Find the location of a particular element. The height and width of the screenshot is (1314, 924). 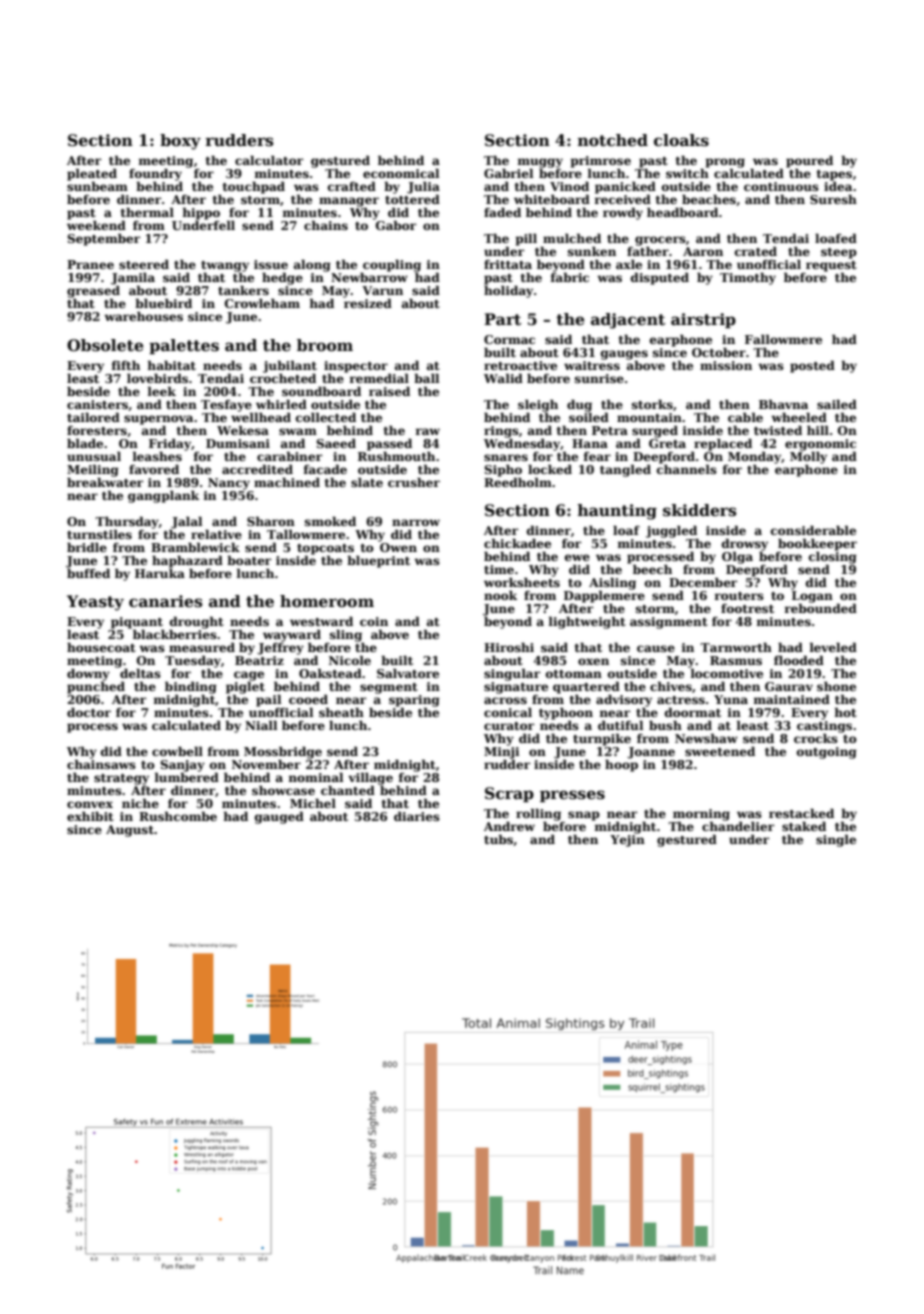

economical is located at coordinates (401, 173).
